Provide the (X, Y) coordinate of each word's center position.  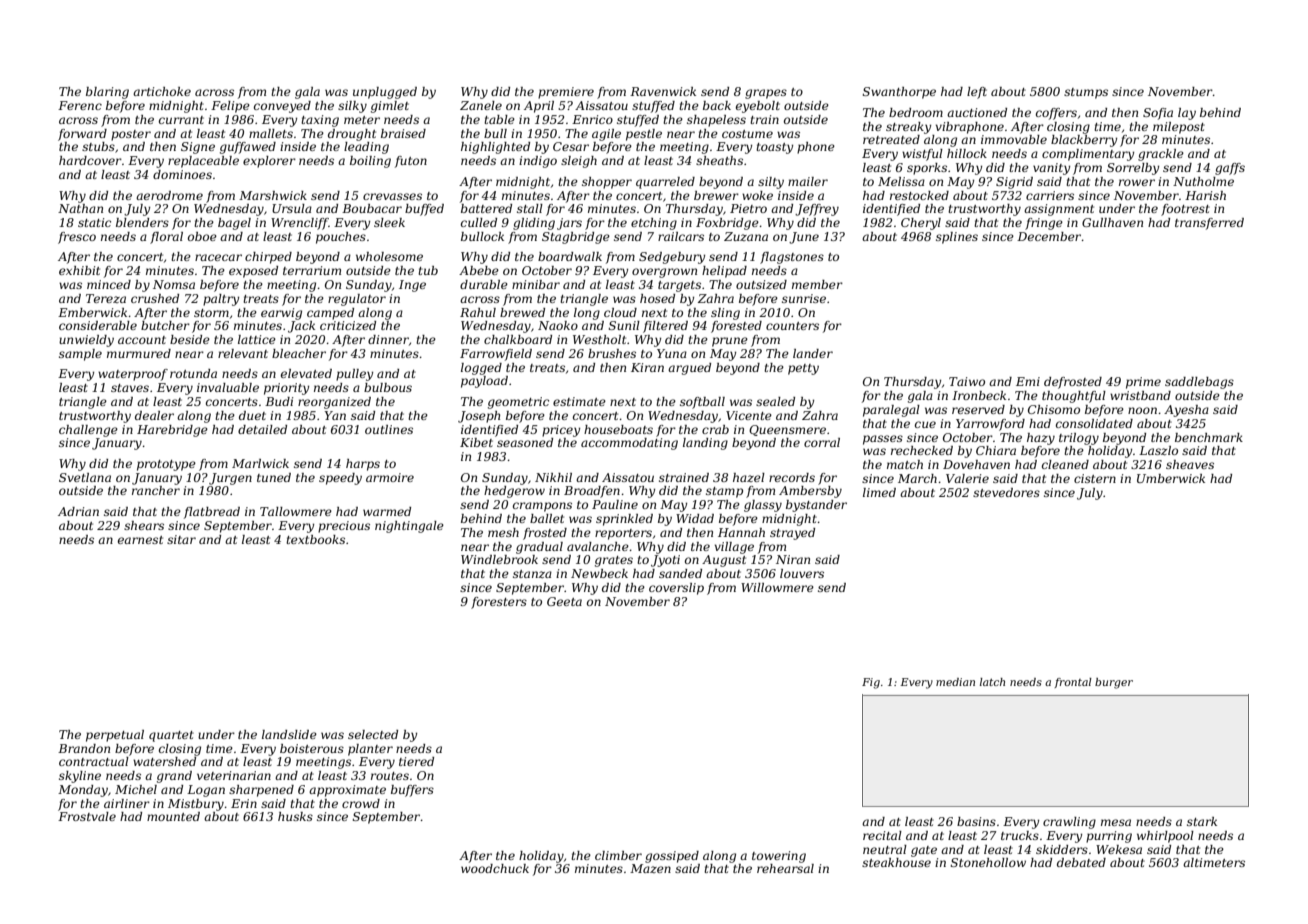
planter (370, 750)
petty (803, 369)
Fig (871, 683)
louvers (802, 573)
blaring (107, 93)
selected (373, 734)
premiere (566, 93)
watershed (164, 761)
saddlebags (1199, 383)
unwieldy (86, 341)
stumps (1086, 93)
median (955, 682)
